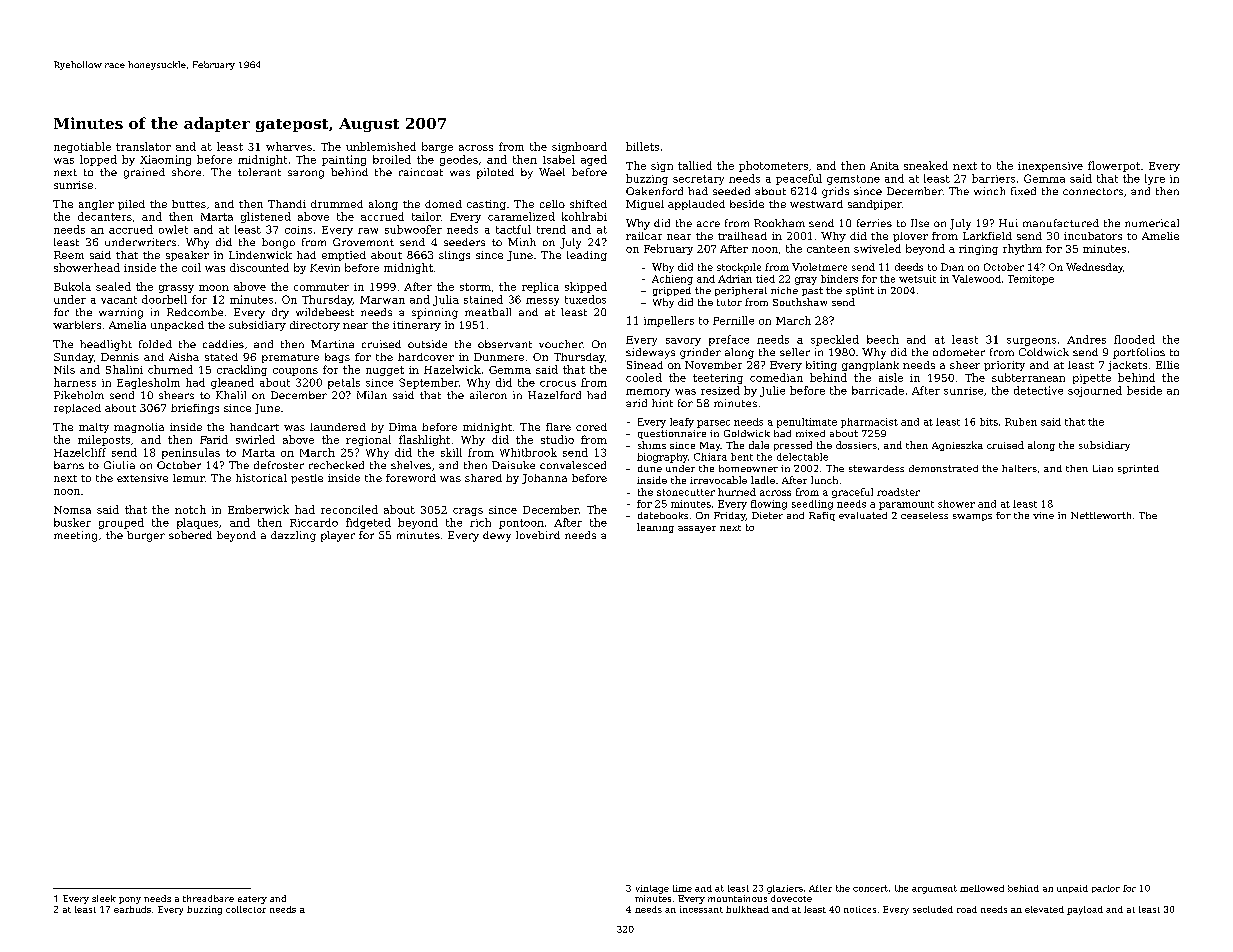 This document has width=1233, height=952. Describe the element at coordinates (132, 909) in the document. I see `earbuds` at that location.
